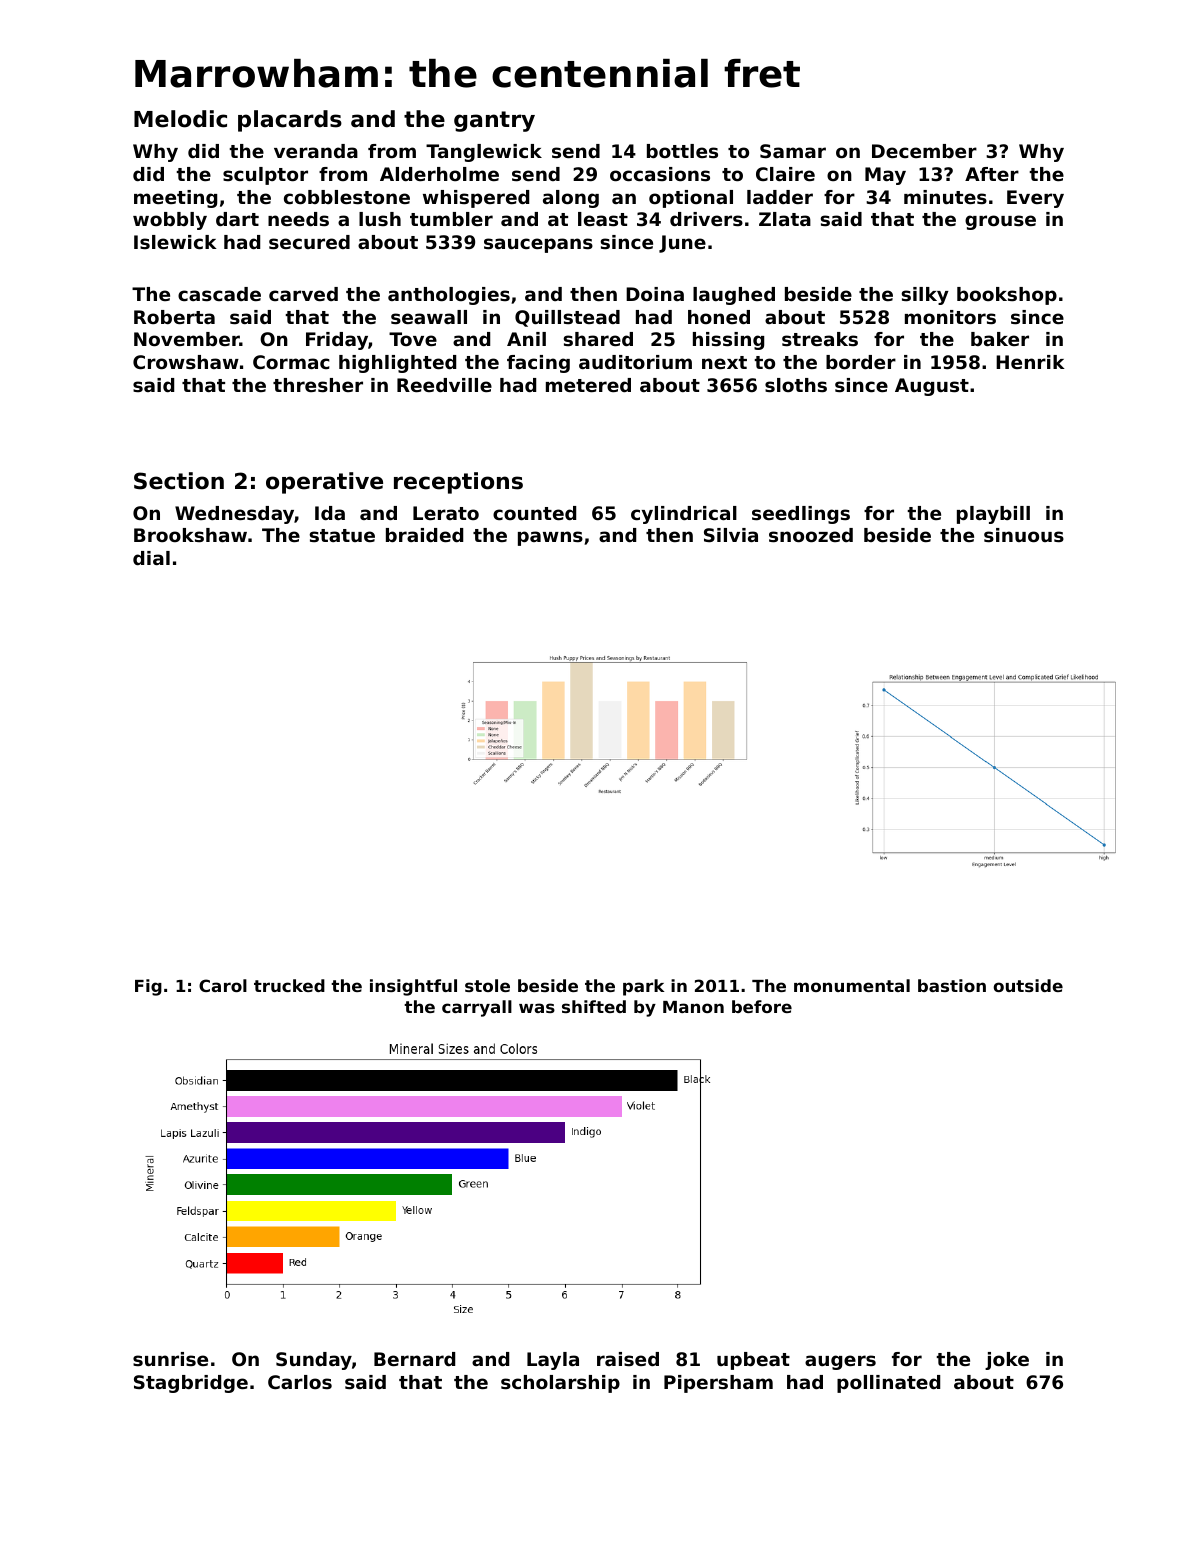 Image resolution: width=1197 pixels, height=1548 pixels. I want to click on Section, so click(179, 481).
